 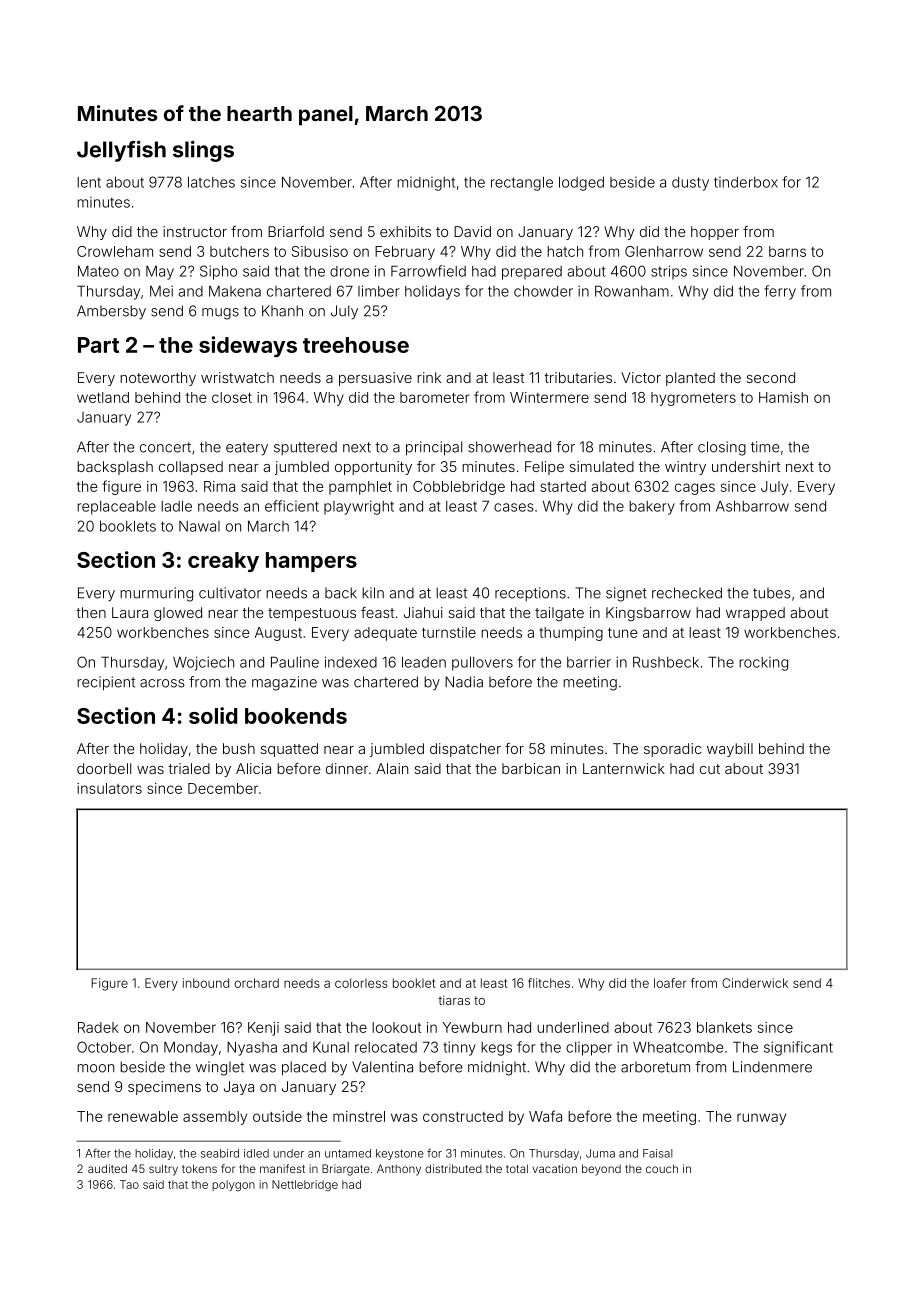 I want to click on moon, so click(x=95, y=1068).
